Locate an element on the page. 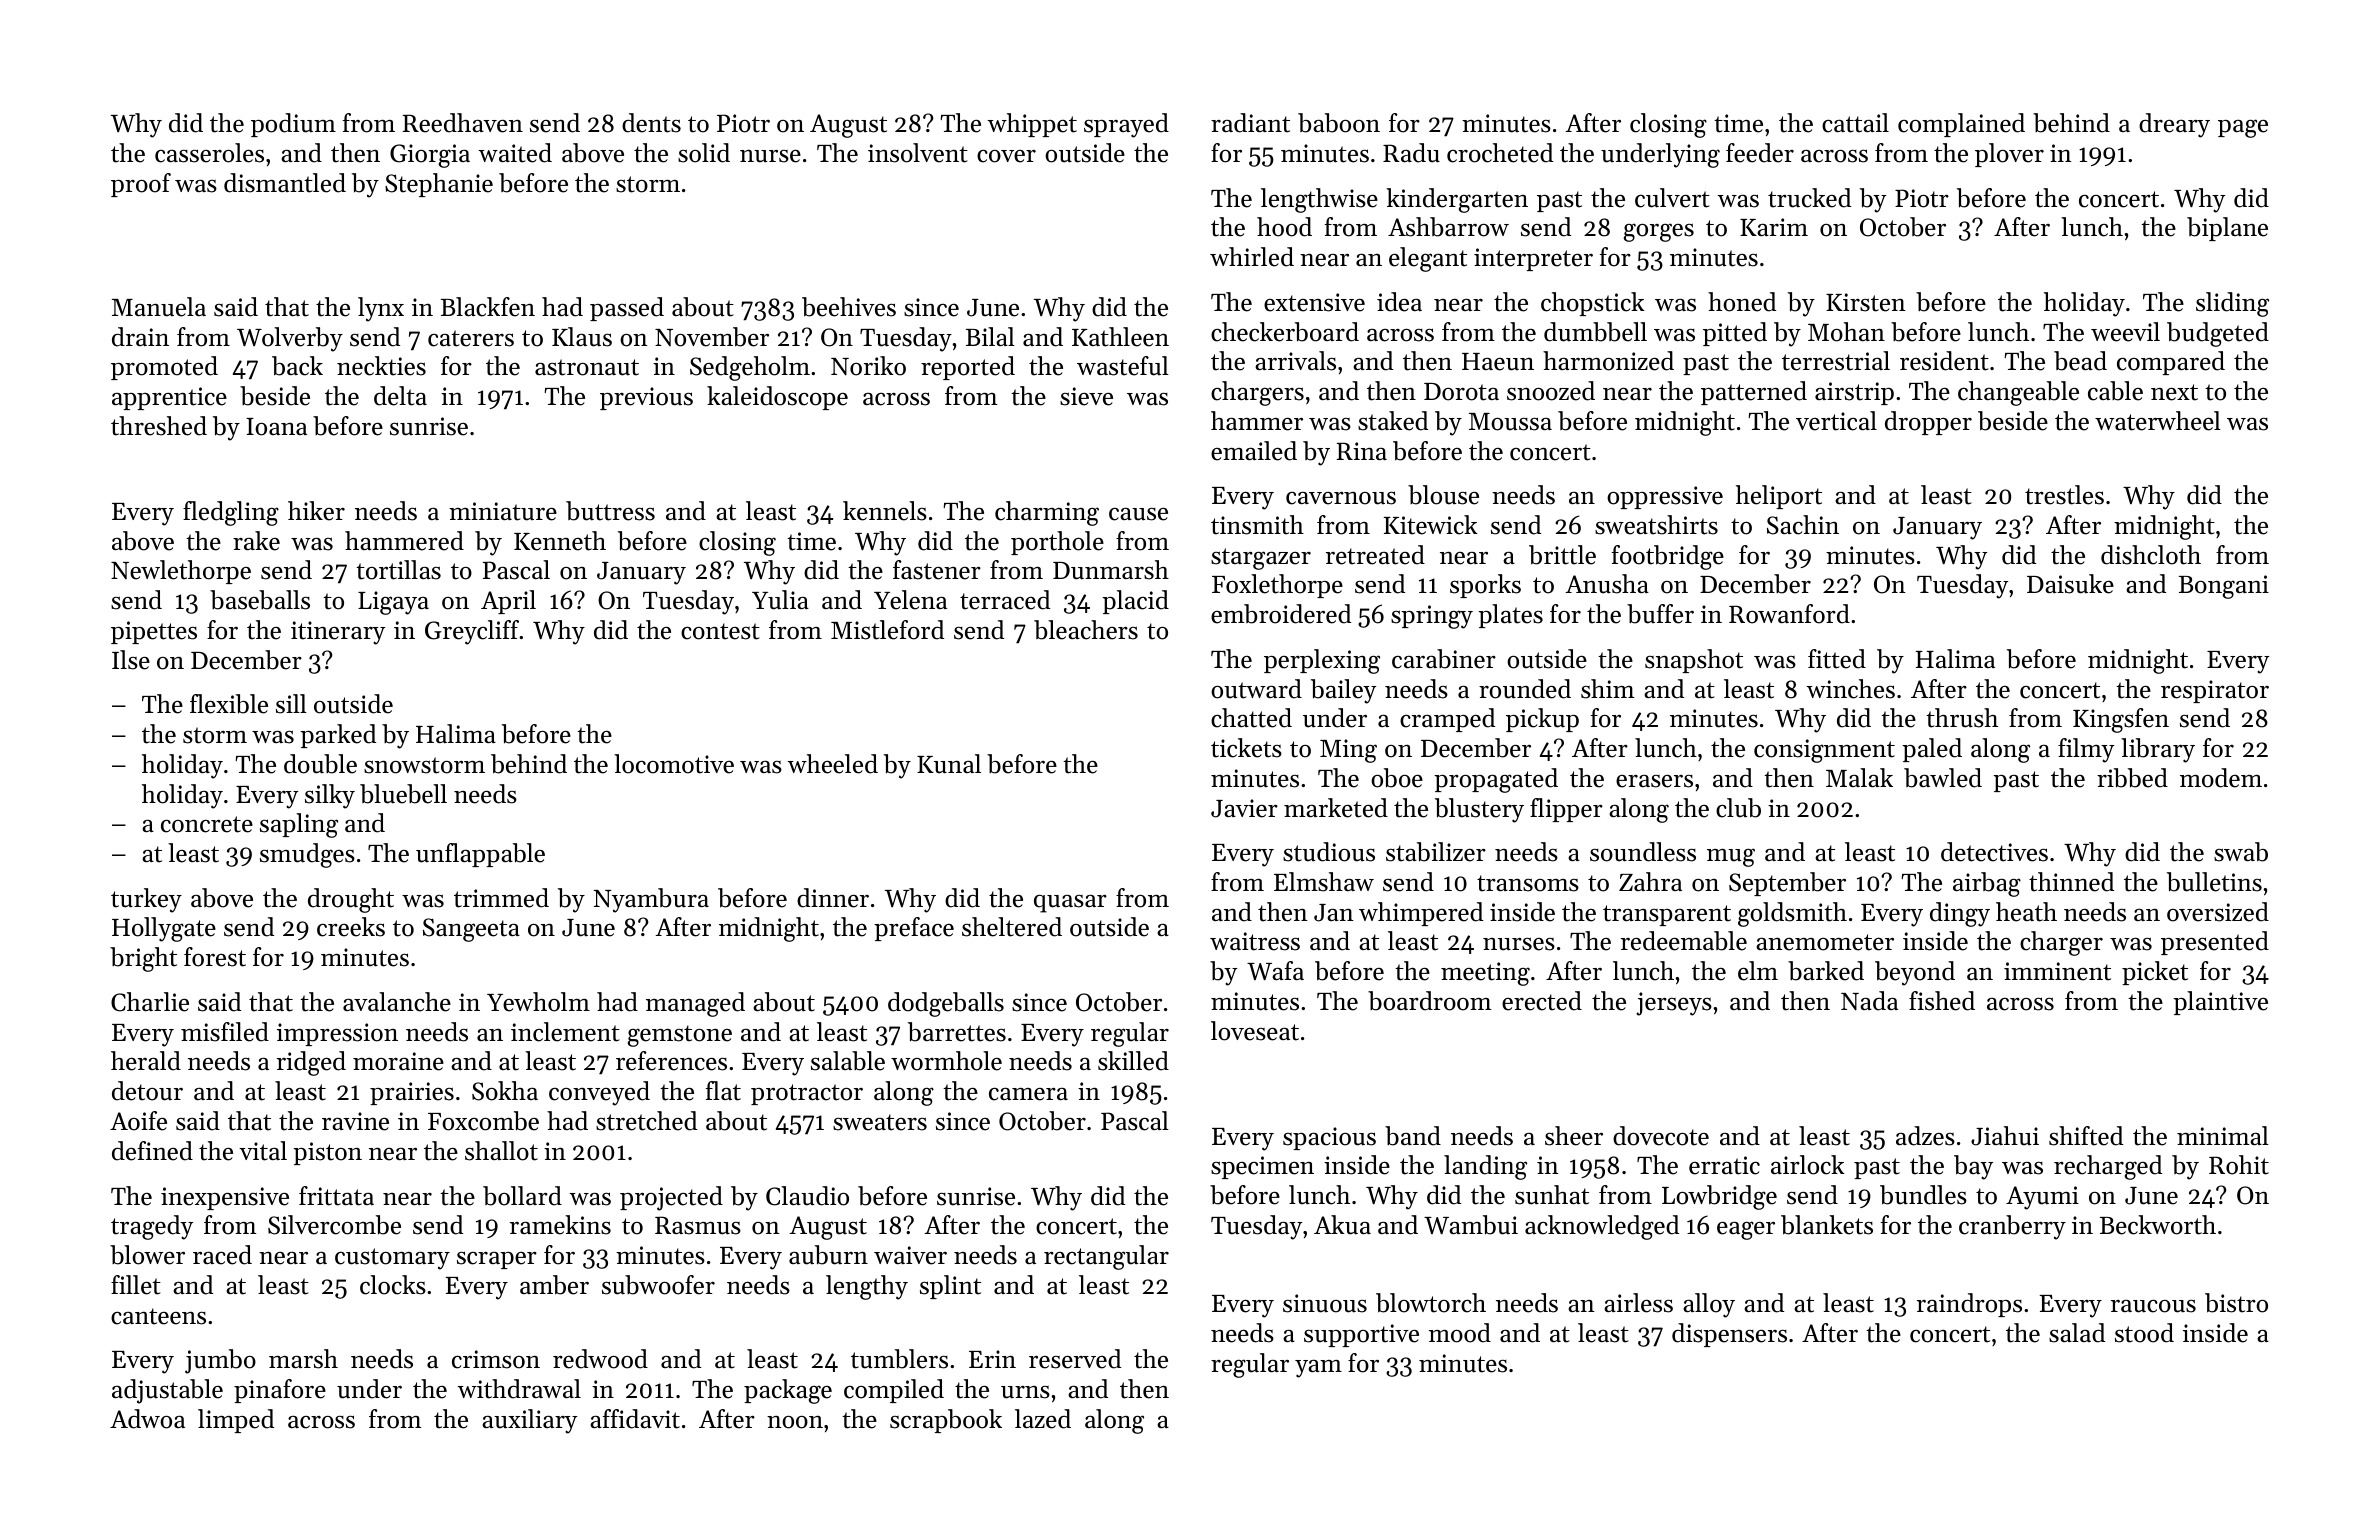 The image size is (2380, 1540). Kunal is located at coordinates (949, 764).
